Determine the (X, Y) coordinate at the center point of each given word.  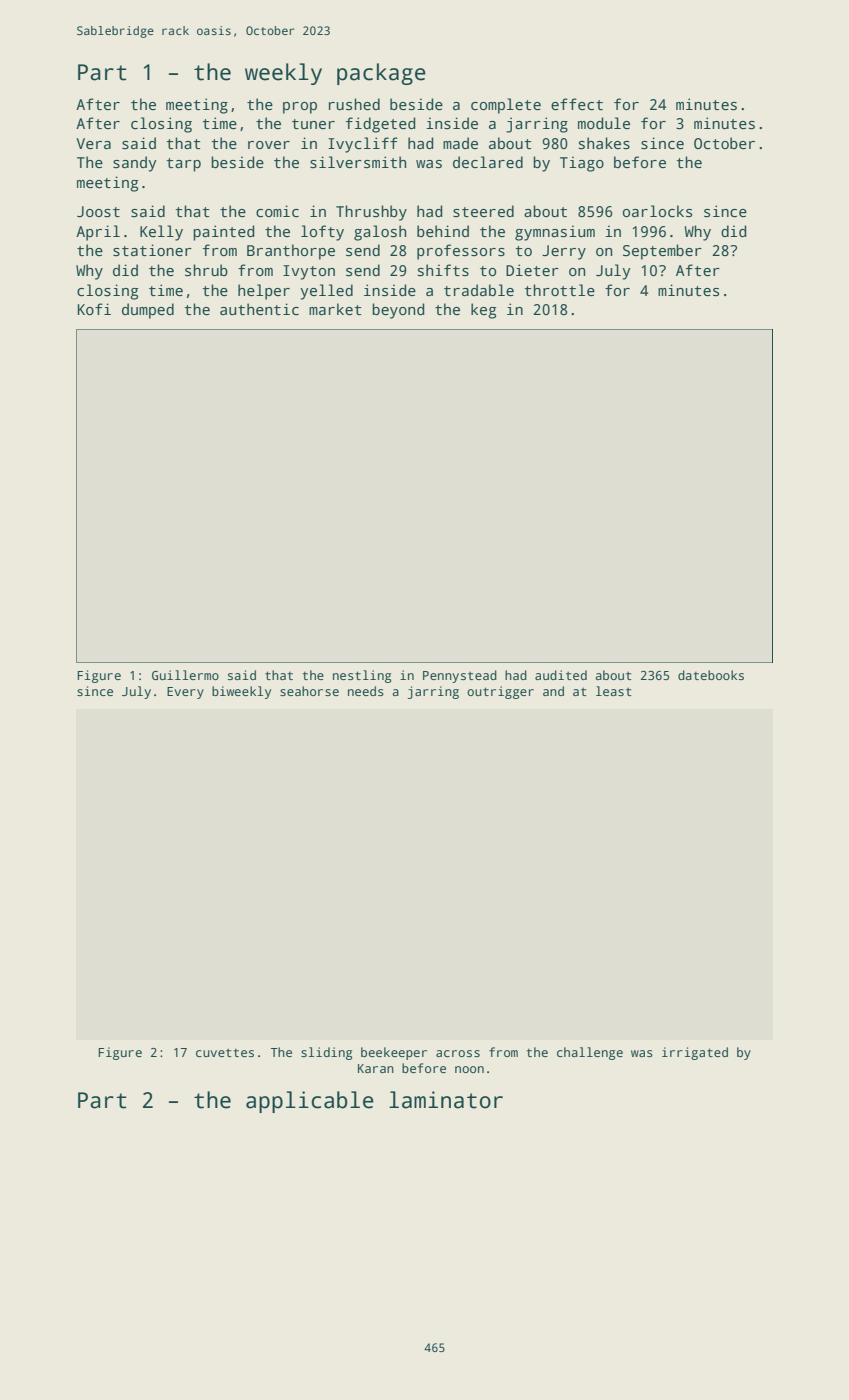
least (614, 691)
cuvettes (225, 1052)
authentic (259, 309)
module (604, 123)
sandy (134, 164)
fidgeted (380, 125)
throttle (559, 290)
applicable (310, 1102)
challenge (590, 1053)
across (458, 1053)
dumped (148, 311)
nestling (362, 676)
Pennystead (460, 676)
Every (185, 693)
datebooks (711, 675)
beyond (398, 311)
